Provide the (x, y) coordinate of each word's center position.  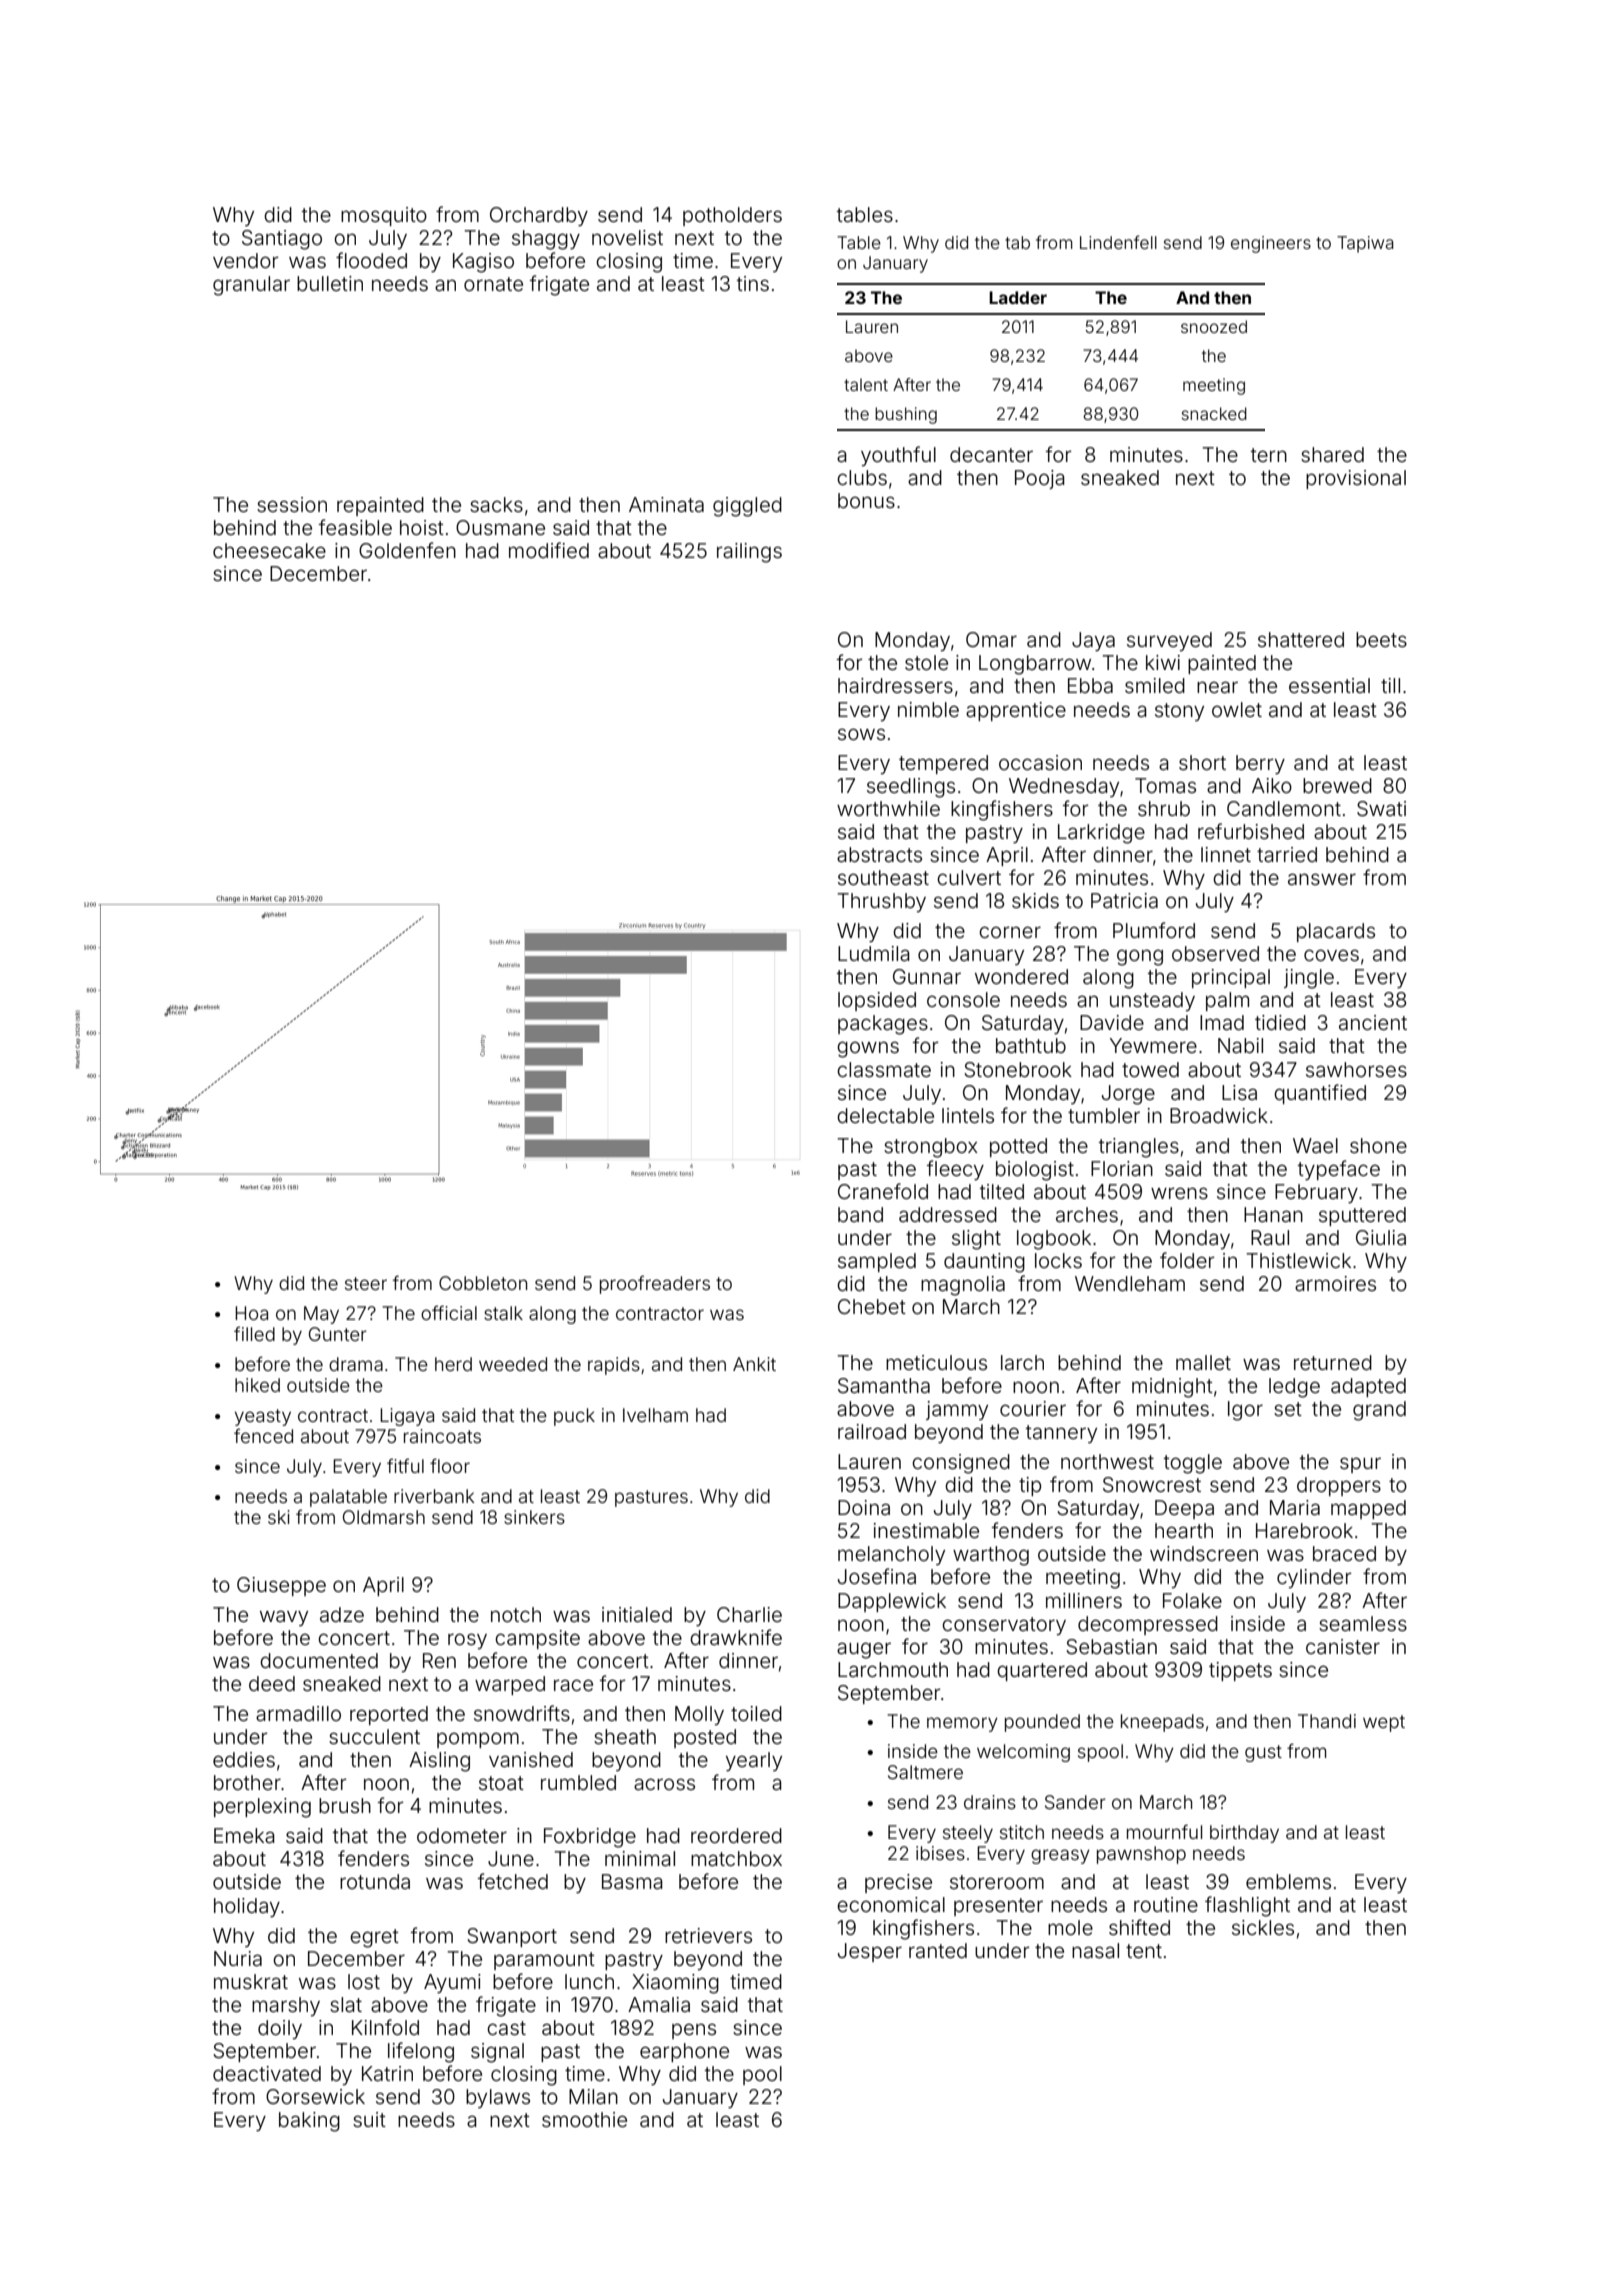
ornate (493, 284)
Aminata (666, 504)
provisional (1356, 479)
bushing (906, 415)
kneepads (1162, 1723)
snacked (1214, 413)
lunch (589, 1981)
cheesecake (269, 550)
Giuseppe (281, 1586)
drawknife (736, 1637)
